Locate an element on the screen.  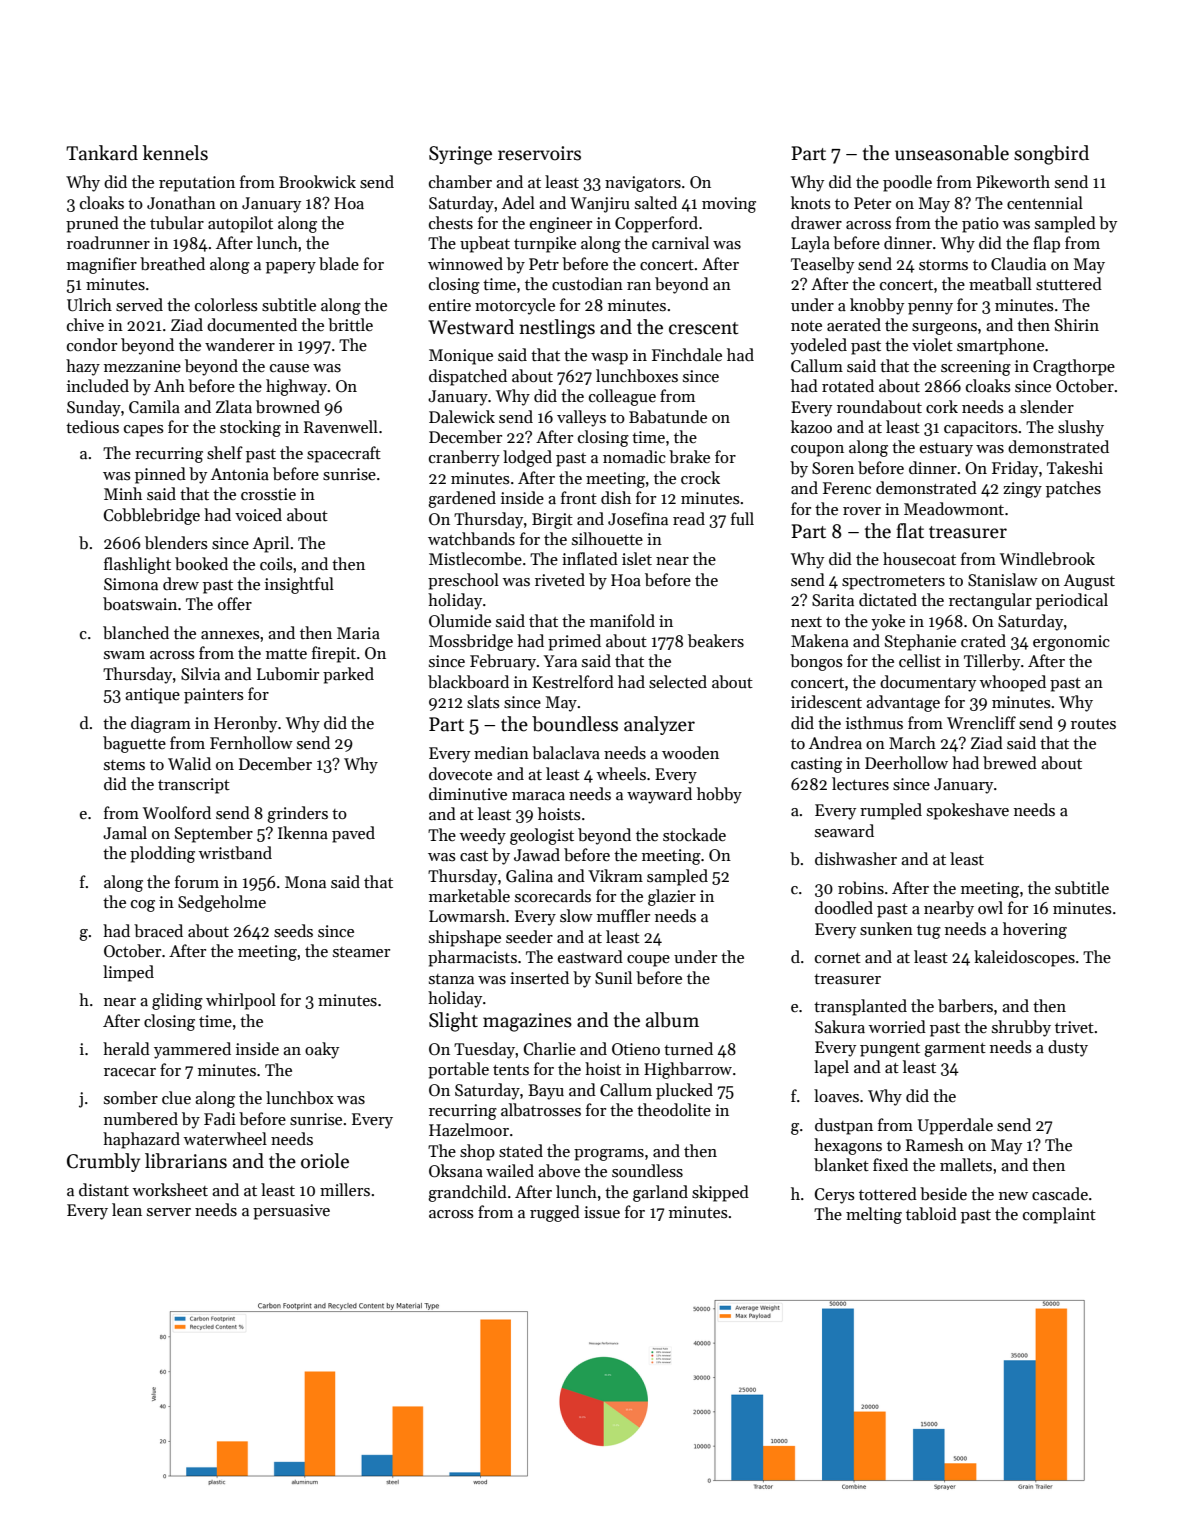
crock is located at coordinates (700, 477).
